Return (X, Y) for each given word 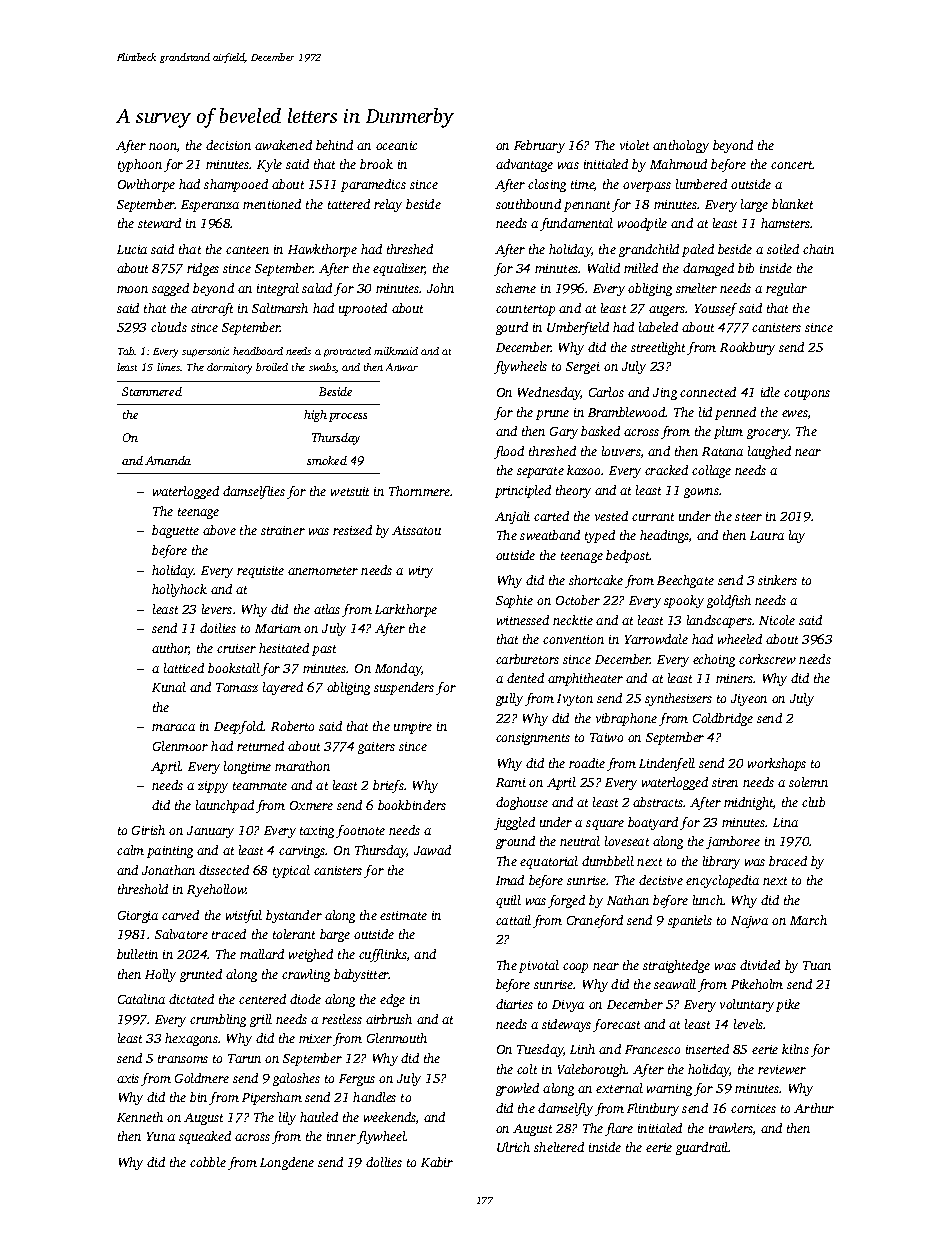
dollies (384, 1162)
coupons (807, 395)
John (440, 288)
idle (770, 392)
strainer (283, 530)
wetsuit (350, 491)
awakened (283, 145)
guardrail (702, 1148)
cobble (208, 1162)
